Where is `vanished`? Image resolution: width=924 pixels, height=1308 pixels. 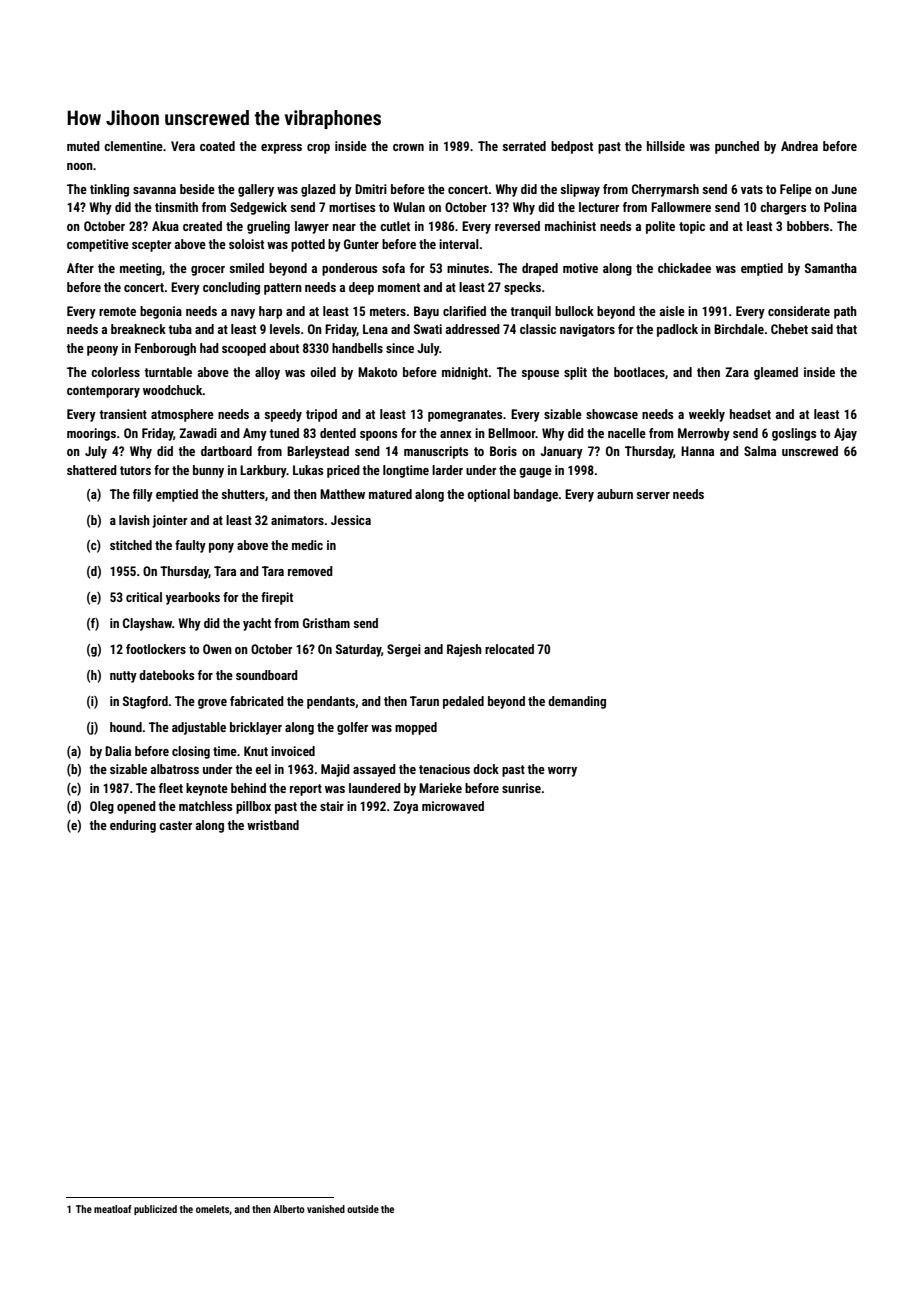
vanished is located at coordinates (326, 1209).
